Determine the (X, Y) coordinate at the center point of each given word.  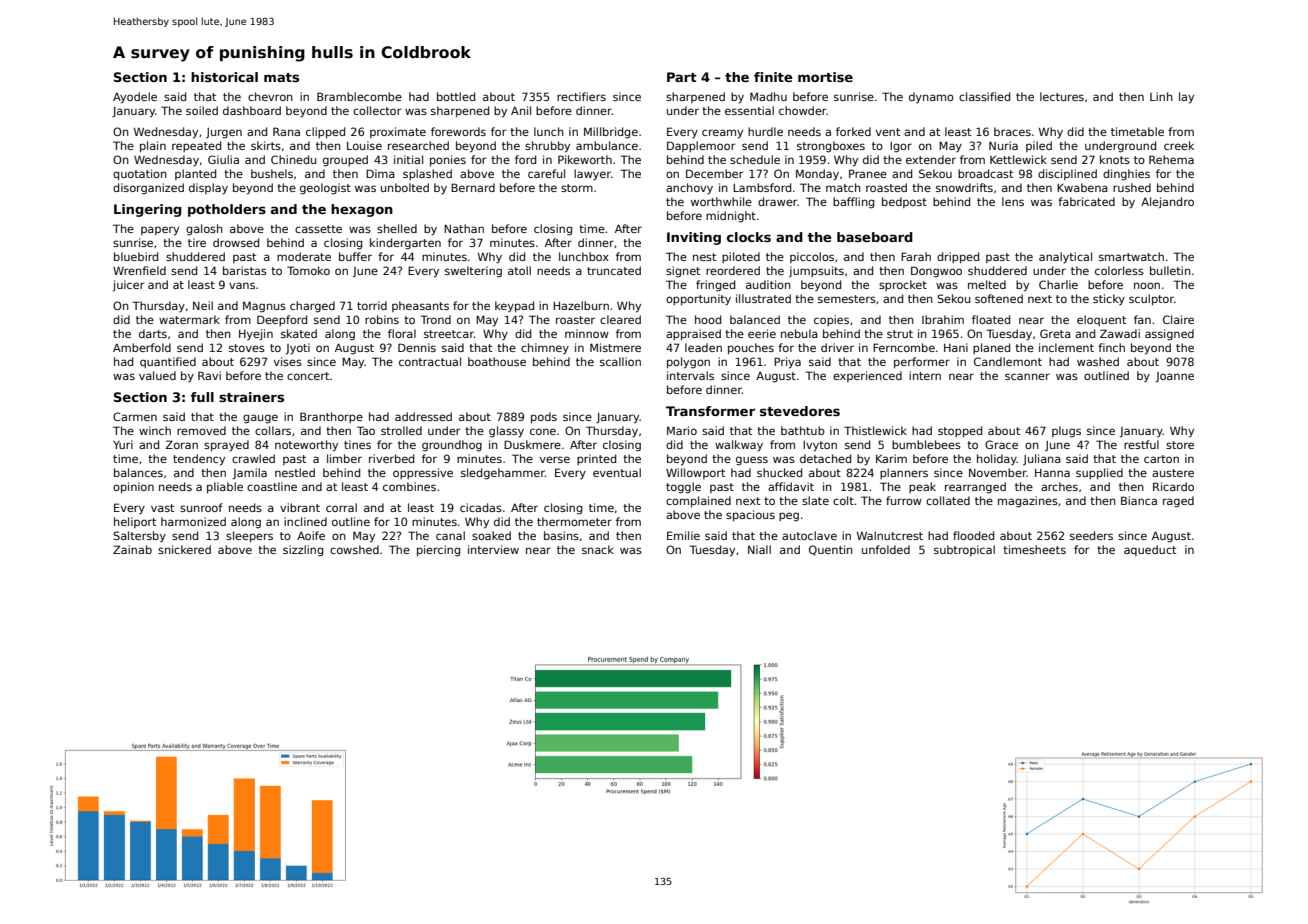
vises (288, 361)
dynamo (931, 97)
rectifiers (581, 96)
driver (837, 347)
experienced (867, 376)
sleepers (249, 536)
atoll (519, 270)
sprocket (903, 285)
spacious (750, 515)
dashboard (252, 110)
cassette (318, 229)
